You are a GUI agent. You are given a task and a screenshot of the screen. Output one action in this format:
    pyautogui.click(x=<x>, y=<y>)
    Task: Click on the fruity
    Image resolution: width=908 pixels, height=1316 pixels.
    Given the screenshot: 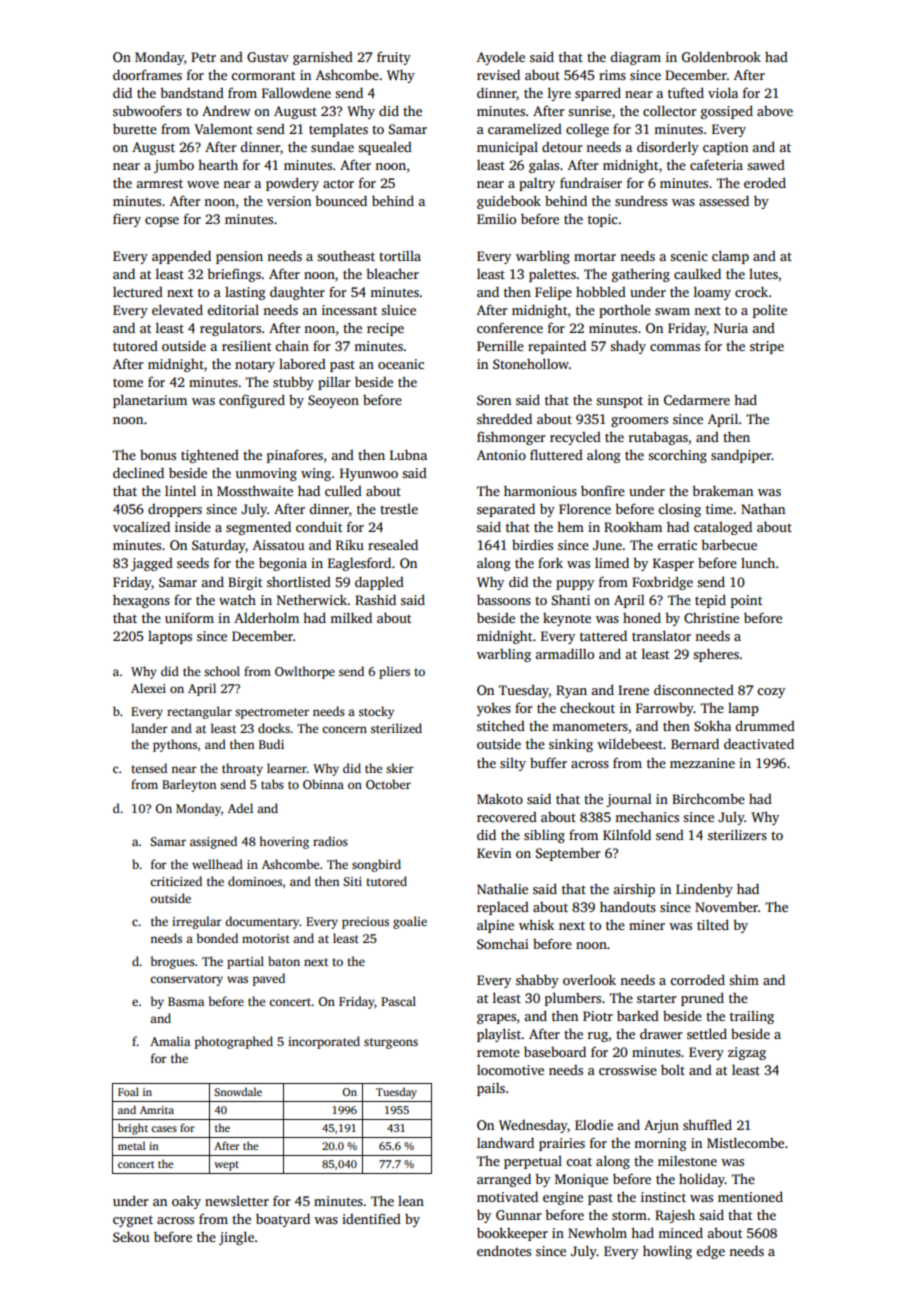 What is the action you would take?
    pyautogui.click(x=394, y=58)
